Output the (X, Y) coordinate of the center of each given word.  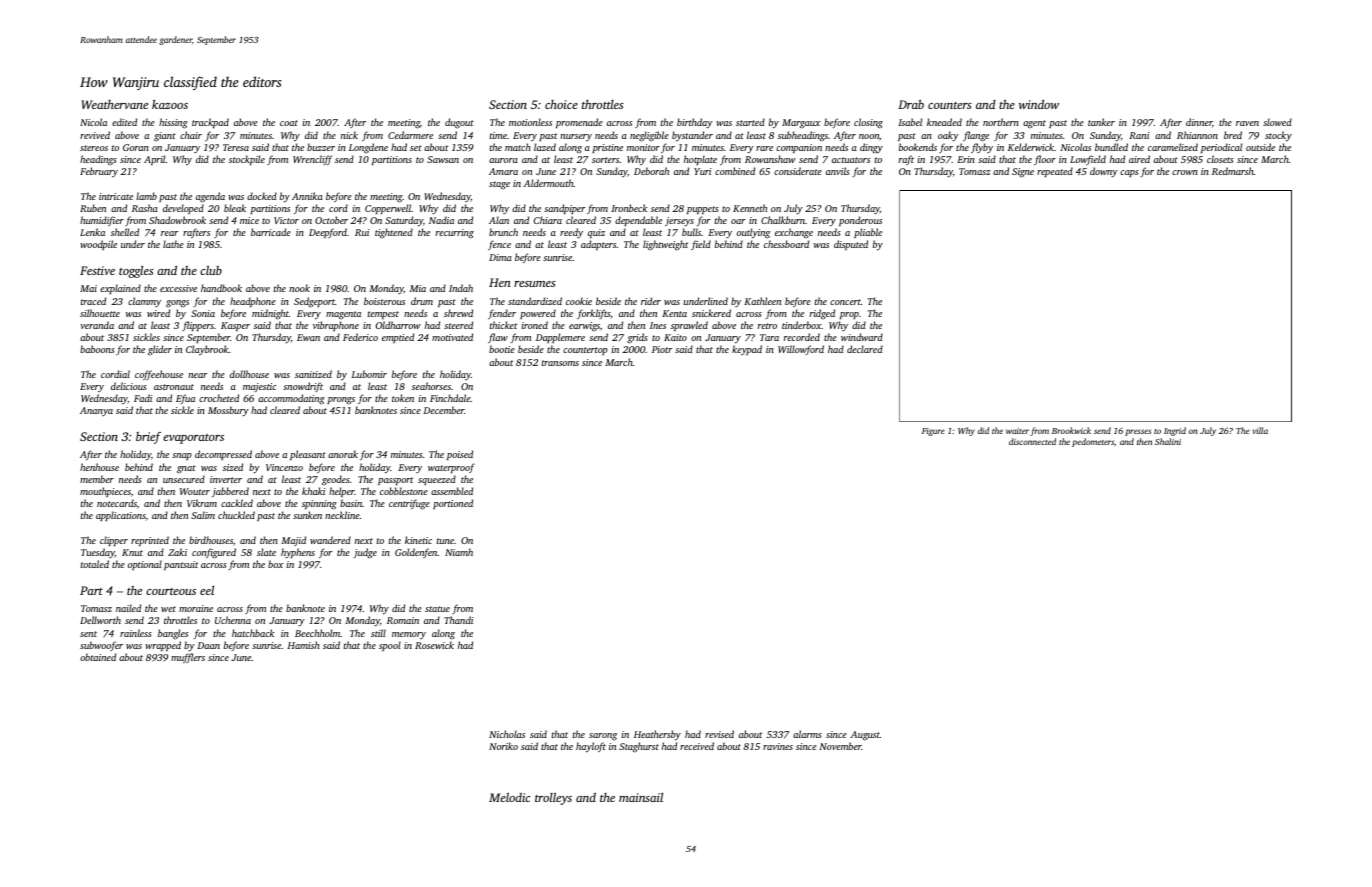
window (1039, 104)
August (865, 735)
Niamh (459, 552)
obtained (98, 657)
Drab (911, 104)
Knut (132, 552)
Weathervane (114, 104)
